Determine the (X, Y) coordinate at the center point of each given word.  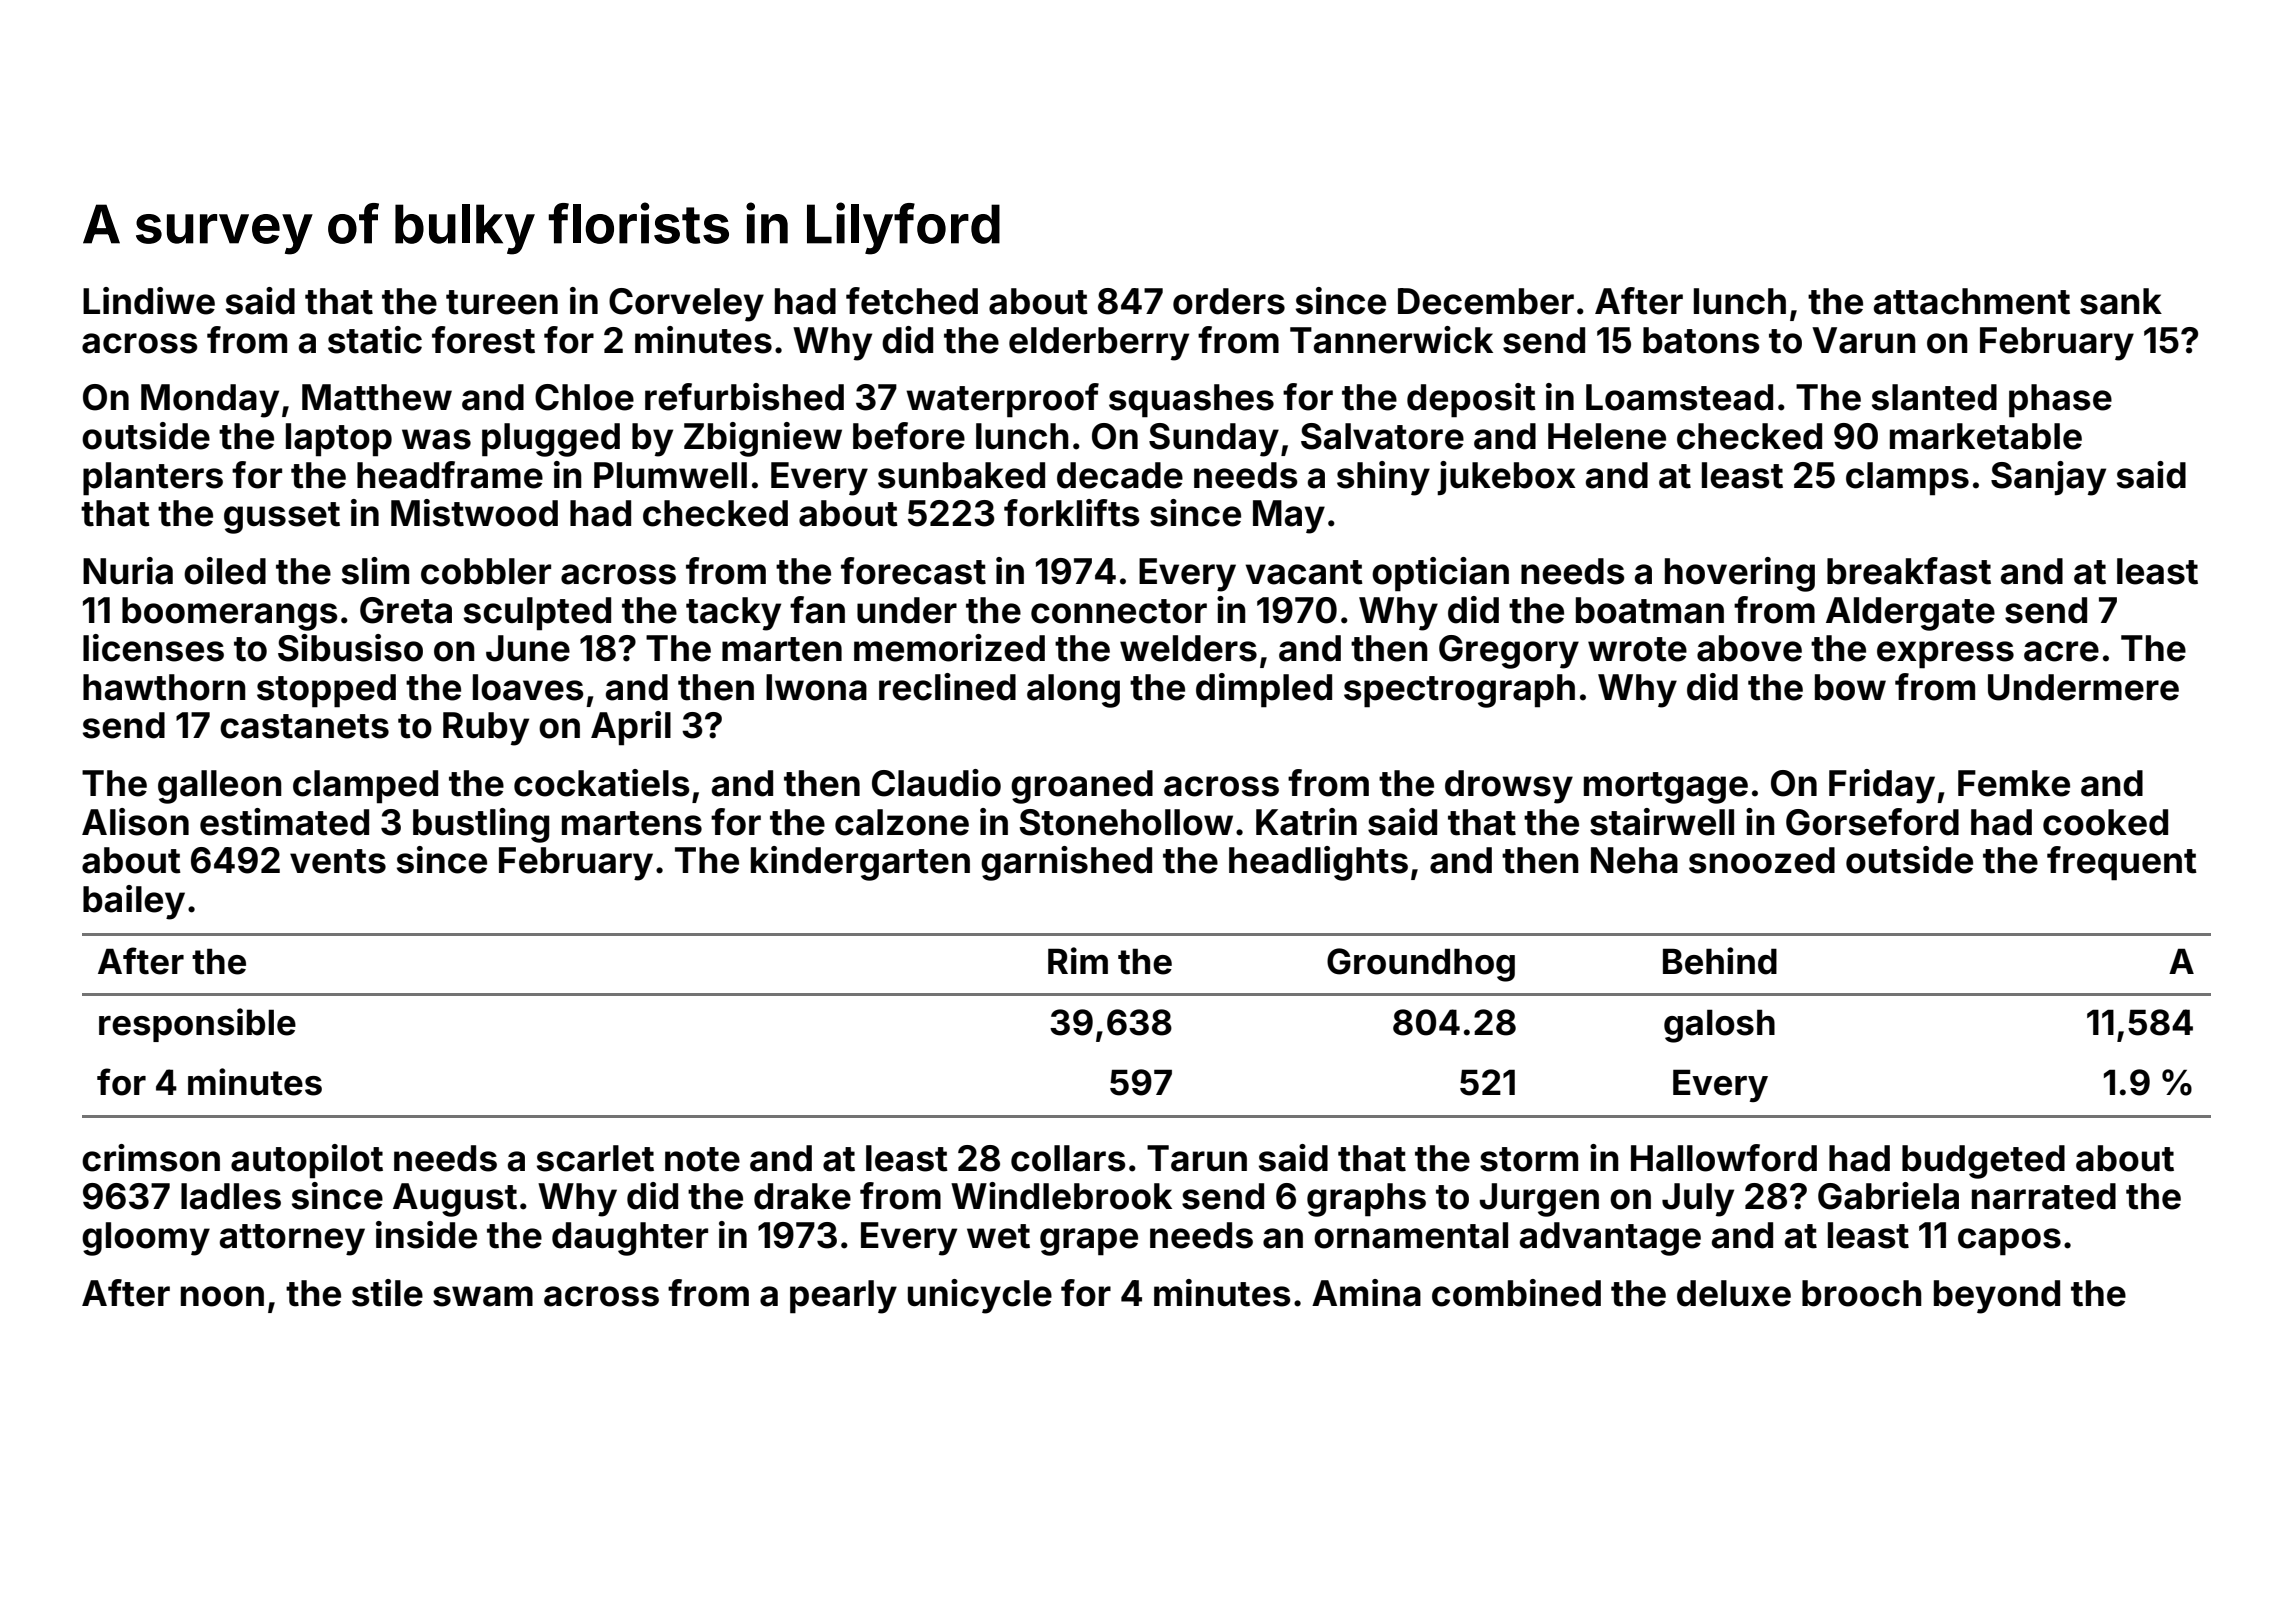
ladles (231, 1196)
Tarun (1197, 1158)
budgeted (1983, 1162)
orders (1229, 301)
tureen (502, 302)
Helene (1607, 436)
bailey (134, 902)
